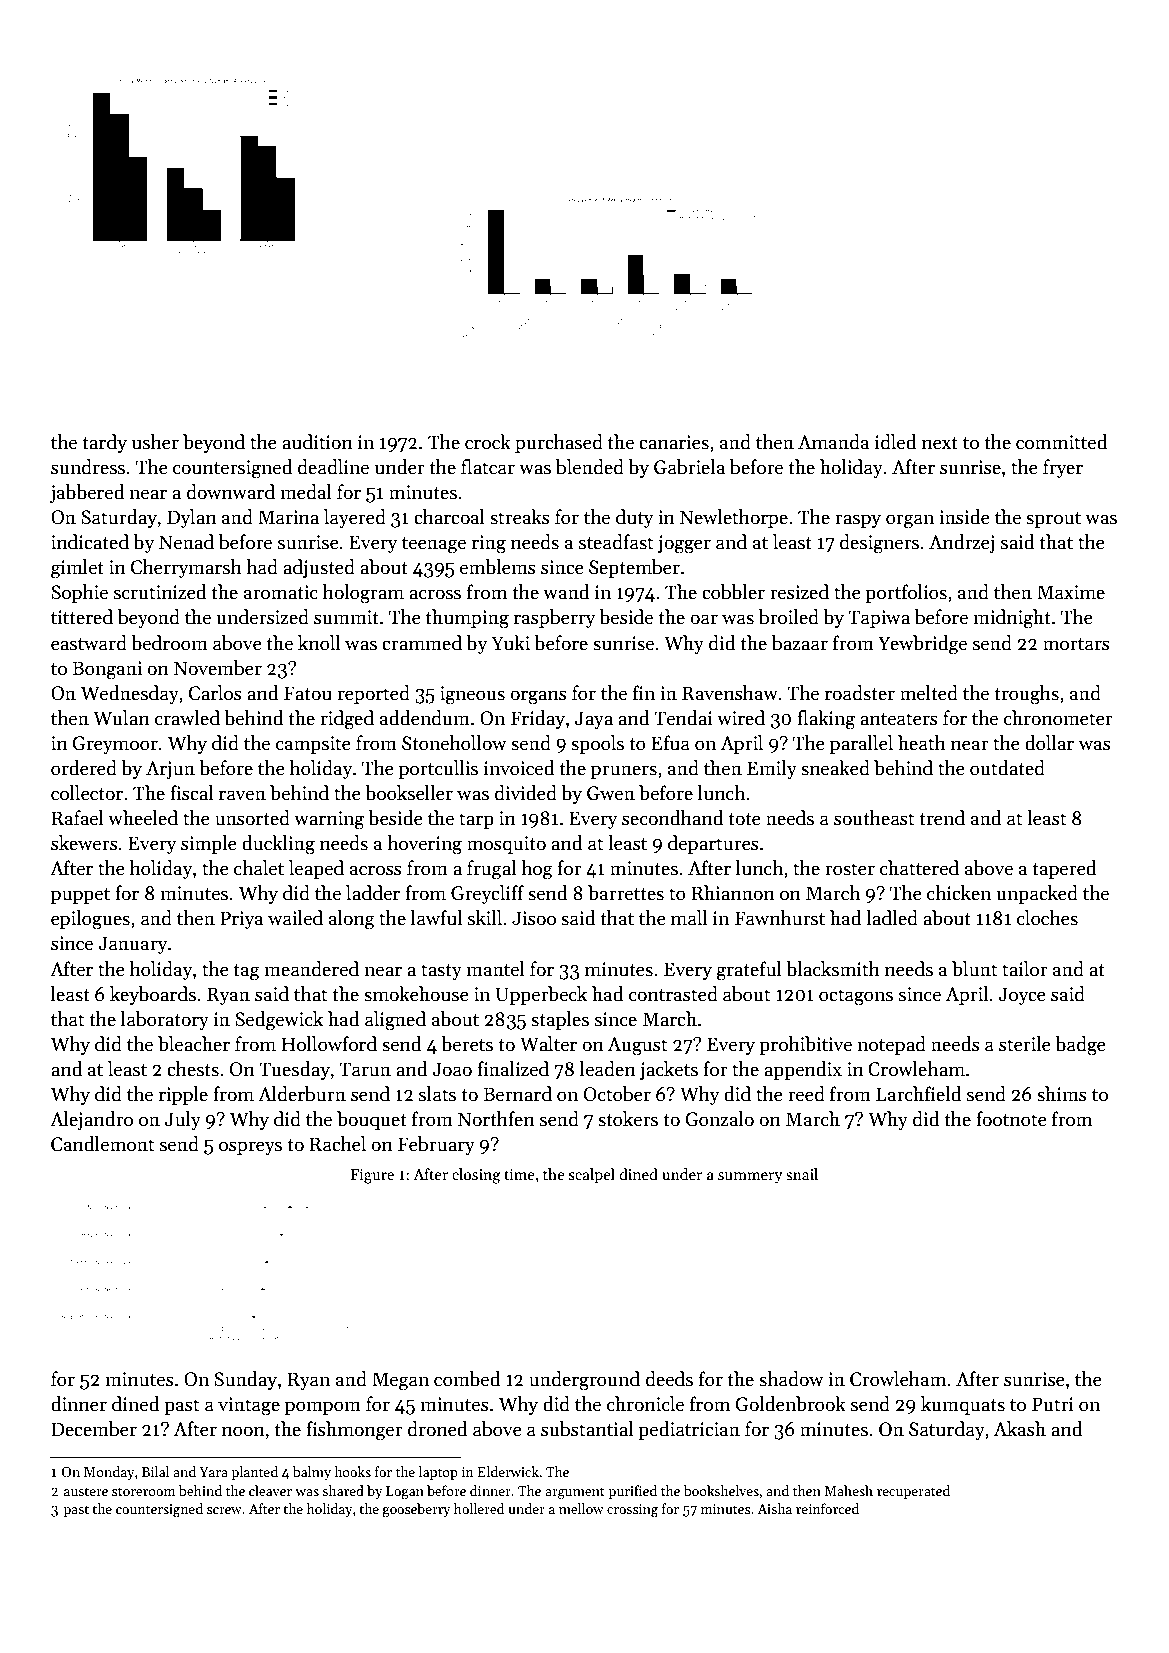 This page has width=1169, height=1653. Describe the element at coordinates (733, 893) in the page. I see `Rhiannon` at that location.
